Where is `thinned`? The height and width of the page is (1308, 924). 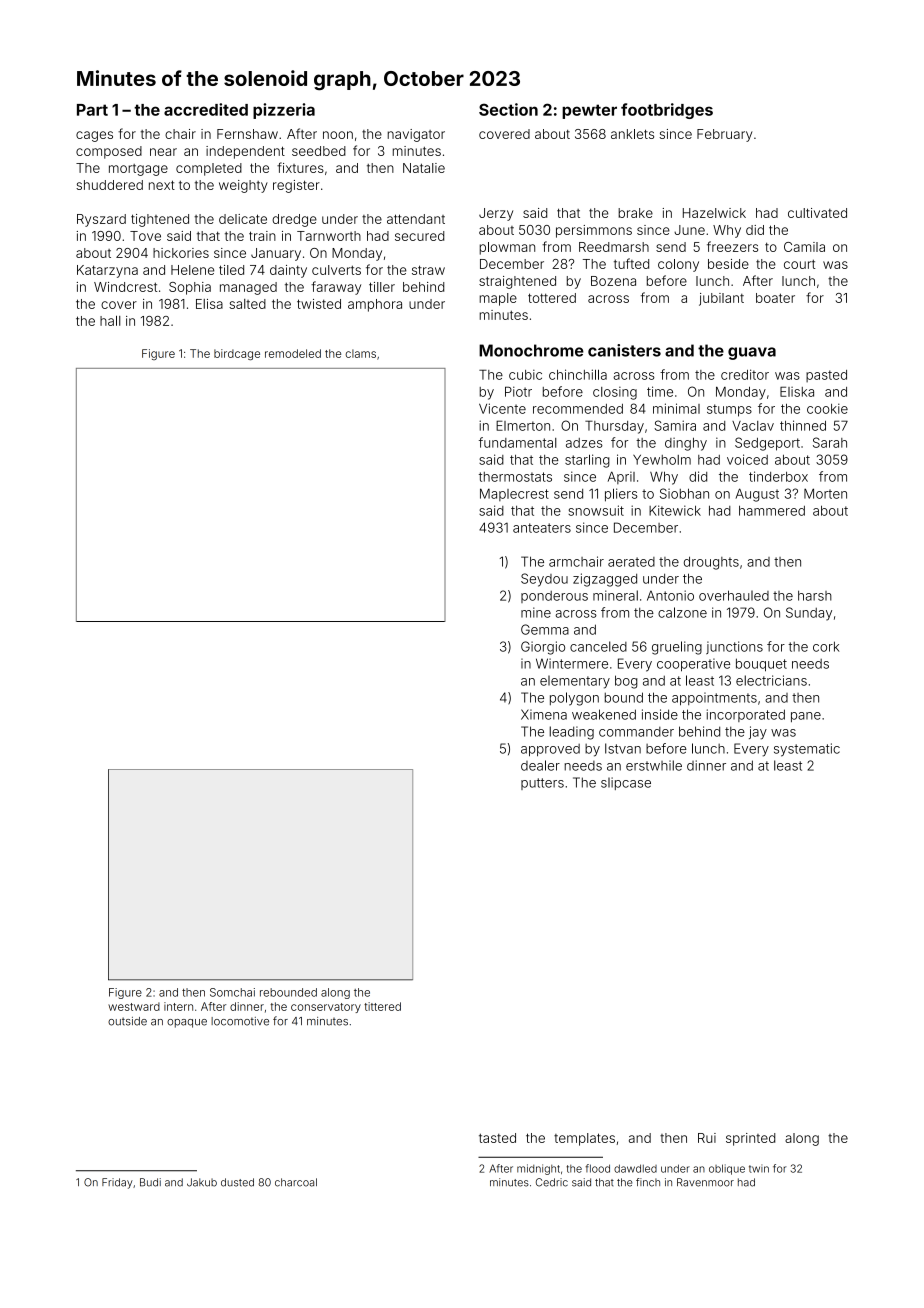 thinned is located at coordinates (803, 425).
